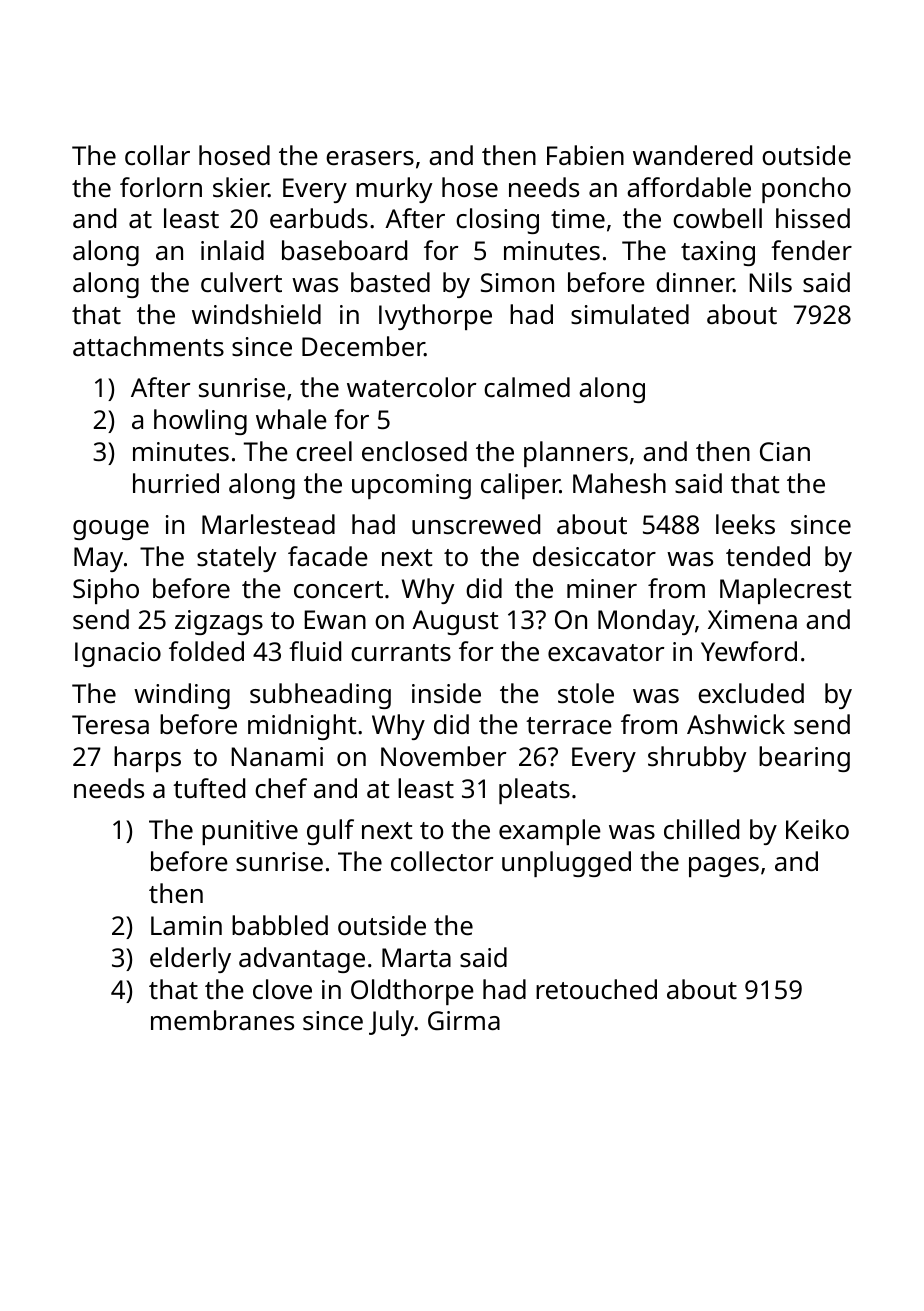 The height and width of the screenshot is (1311, 924). I want to click on November, so click(443, 756).
